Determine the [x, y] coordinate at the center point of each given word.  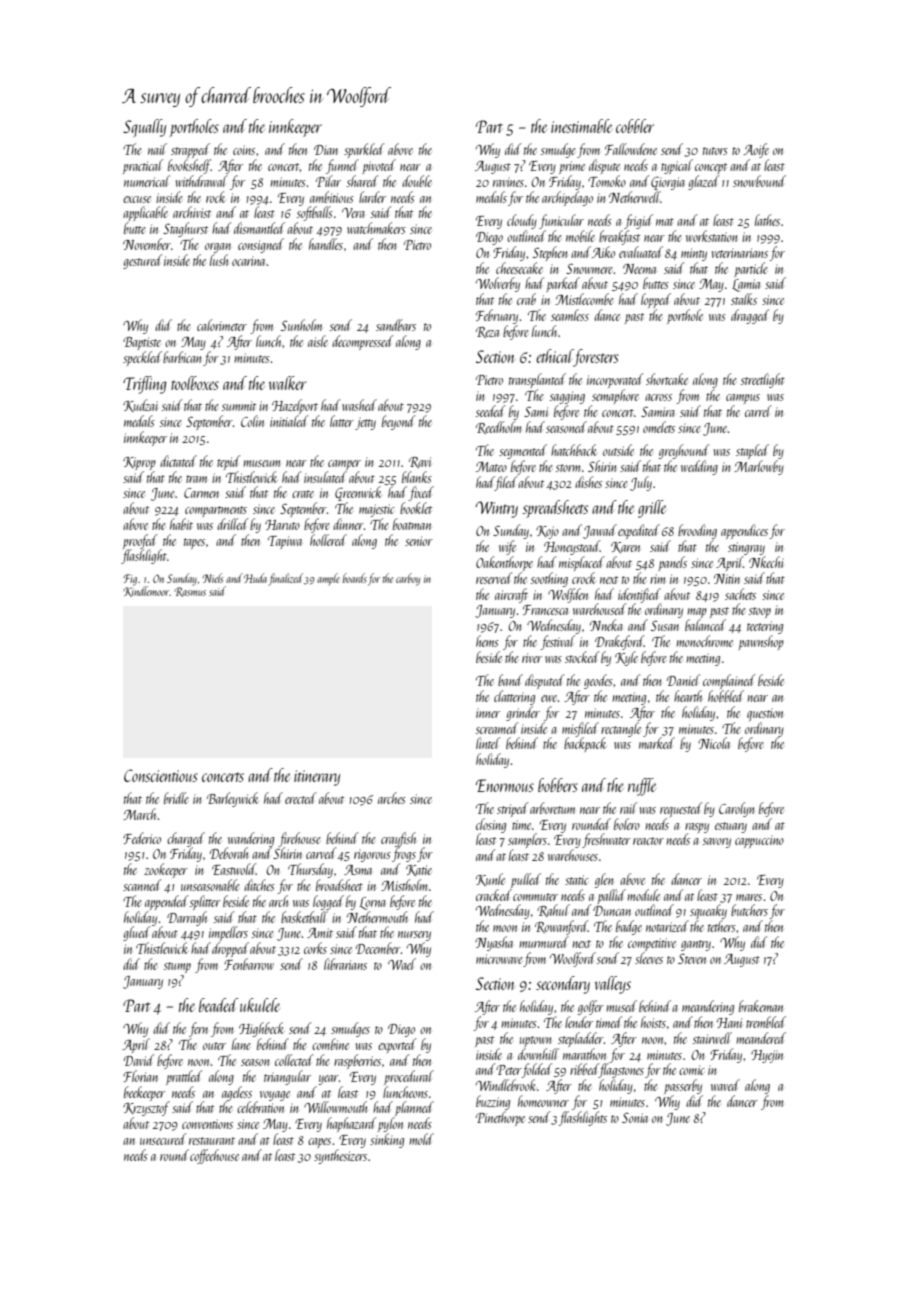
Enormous [505, 785]
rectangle [621, 729]
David [139, 1060]
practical [143, 166]
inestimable [581, 126]
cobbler [635, 126]
